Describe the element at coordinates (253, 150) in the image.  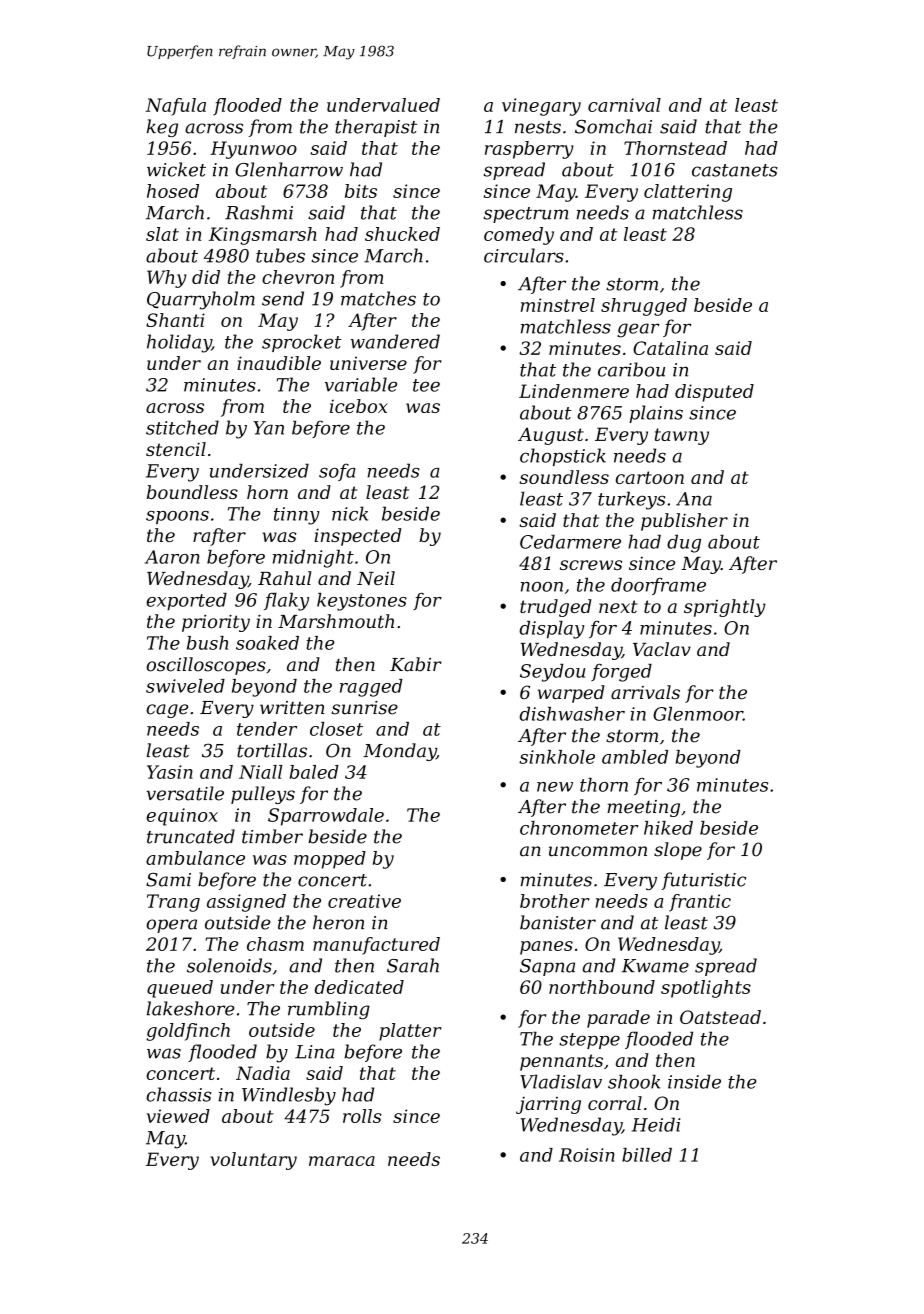
I see `Hyunwoo` at that location.
